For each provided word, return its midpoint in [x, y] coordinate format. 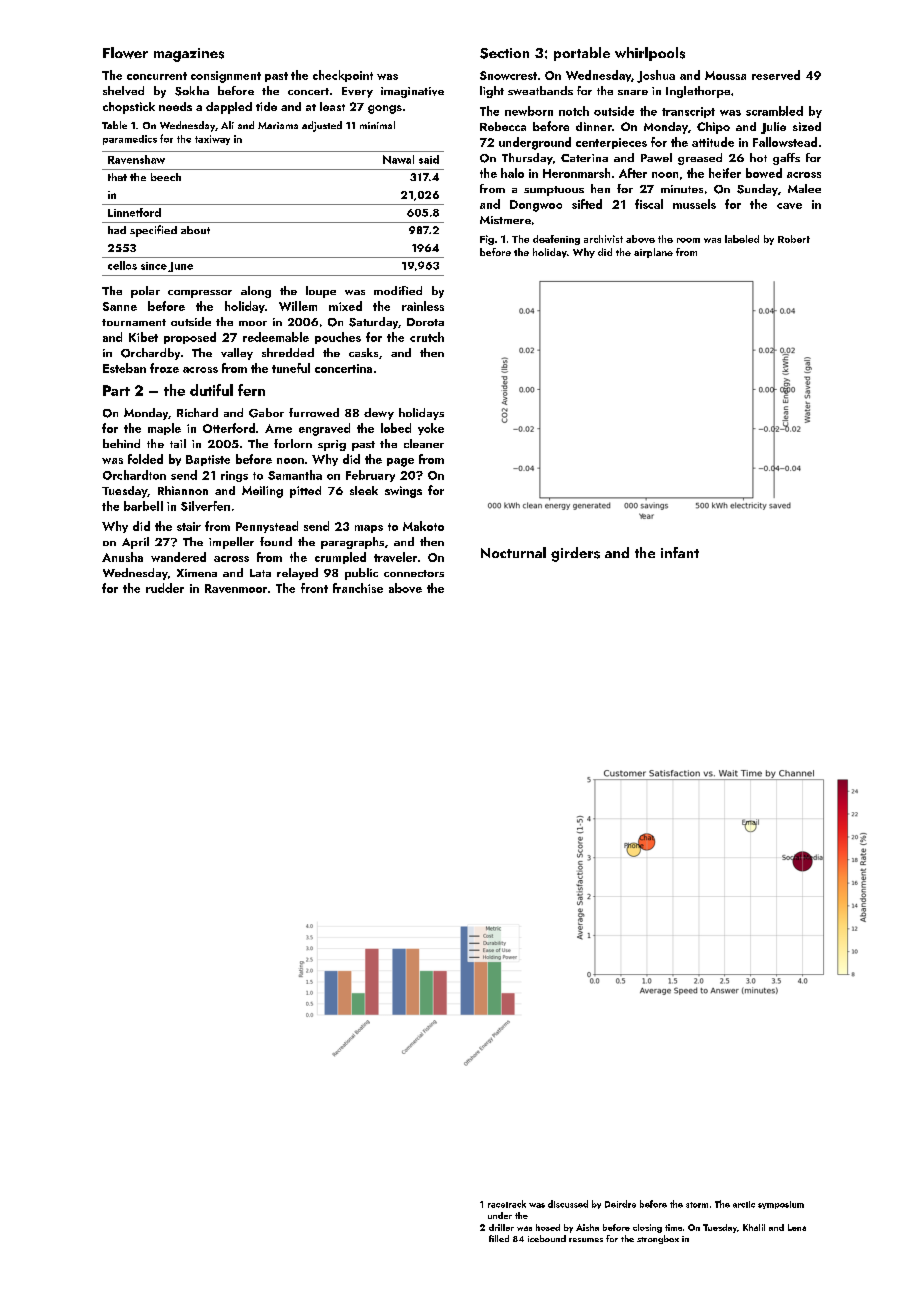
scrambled [774, 111]
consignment [226, 77]
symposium [781, 1205]
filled [499, 1238]
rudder [165, 588]
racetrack [507, 1204]
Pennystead [267, 527]
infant [680, 552]
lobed [396, 428]
